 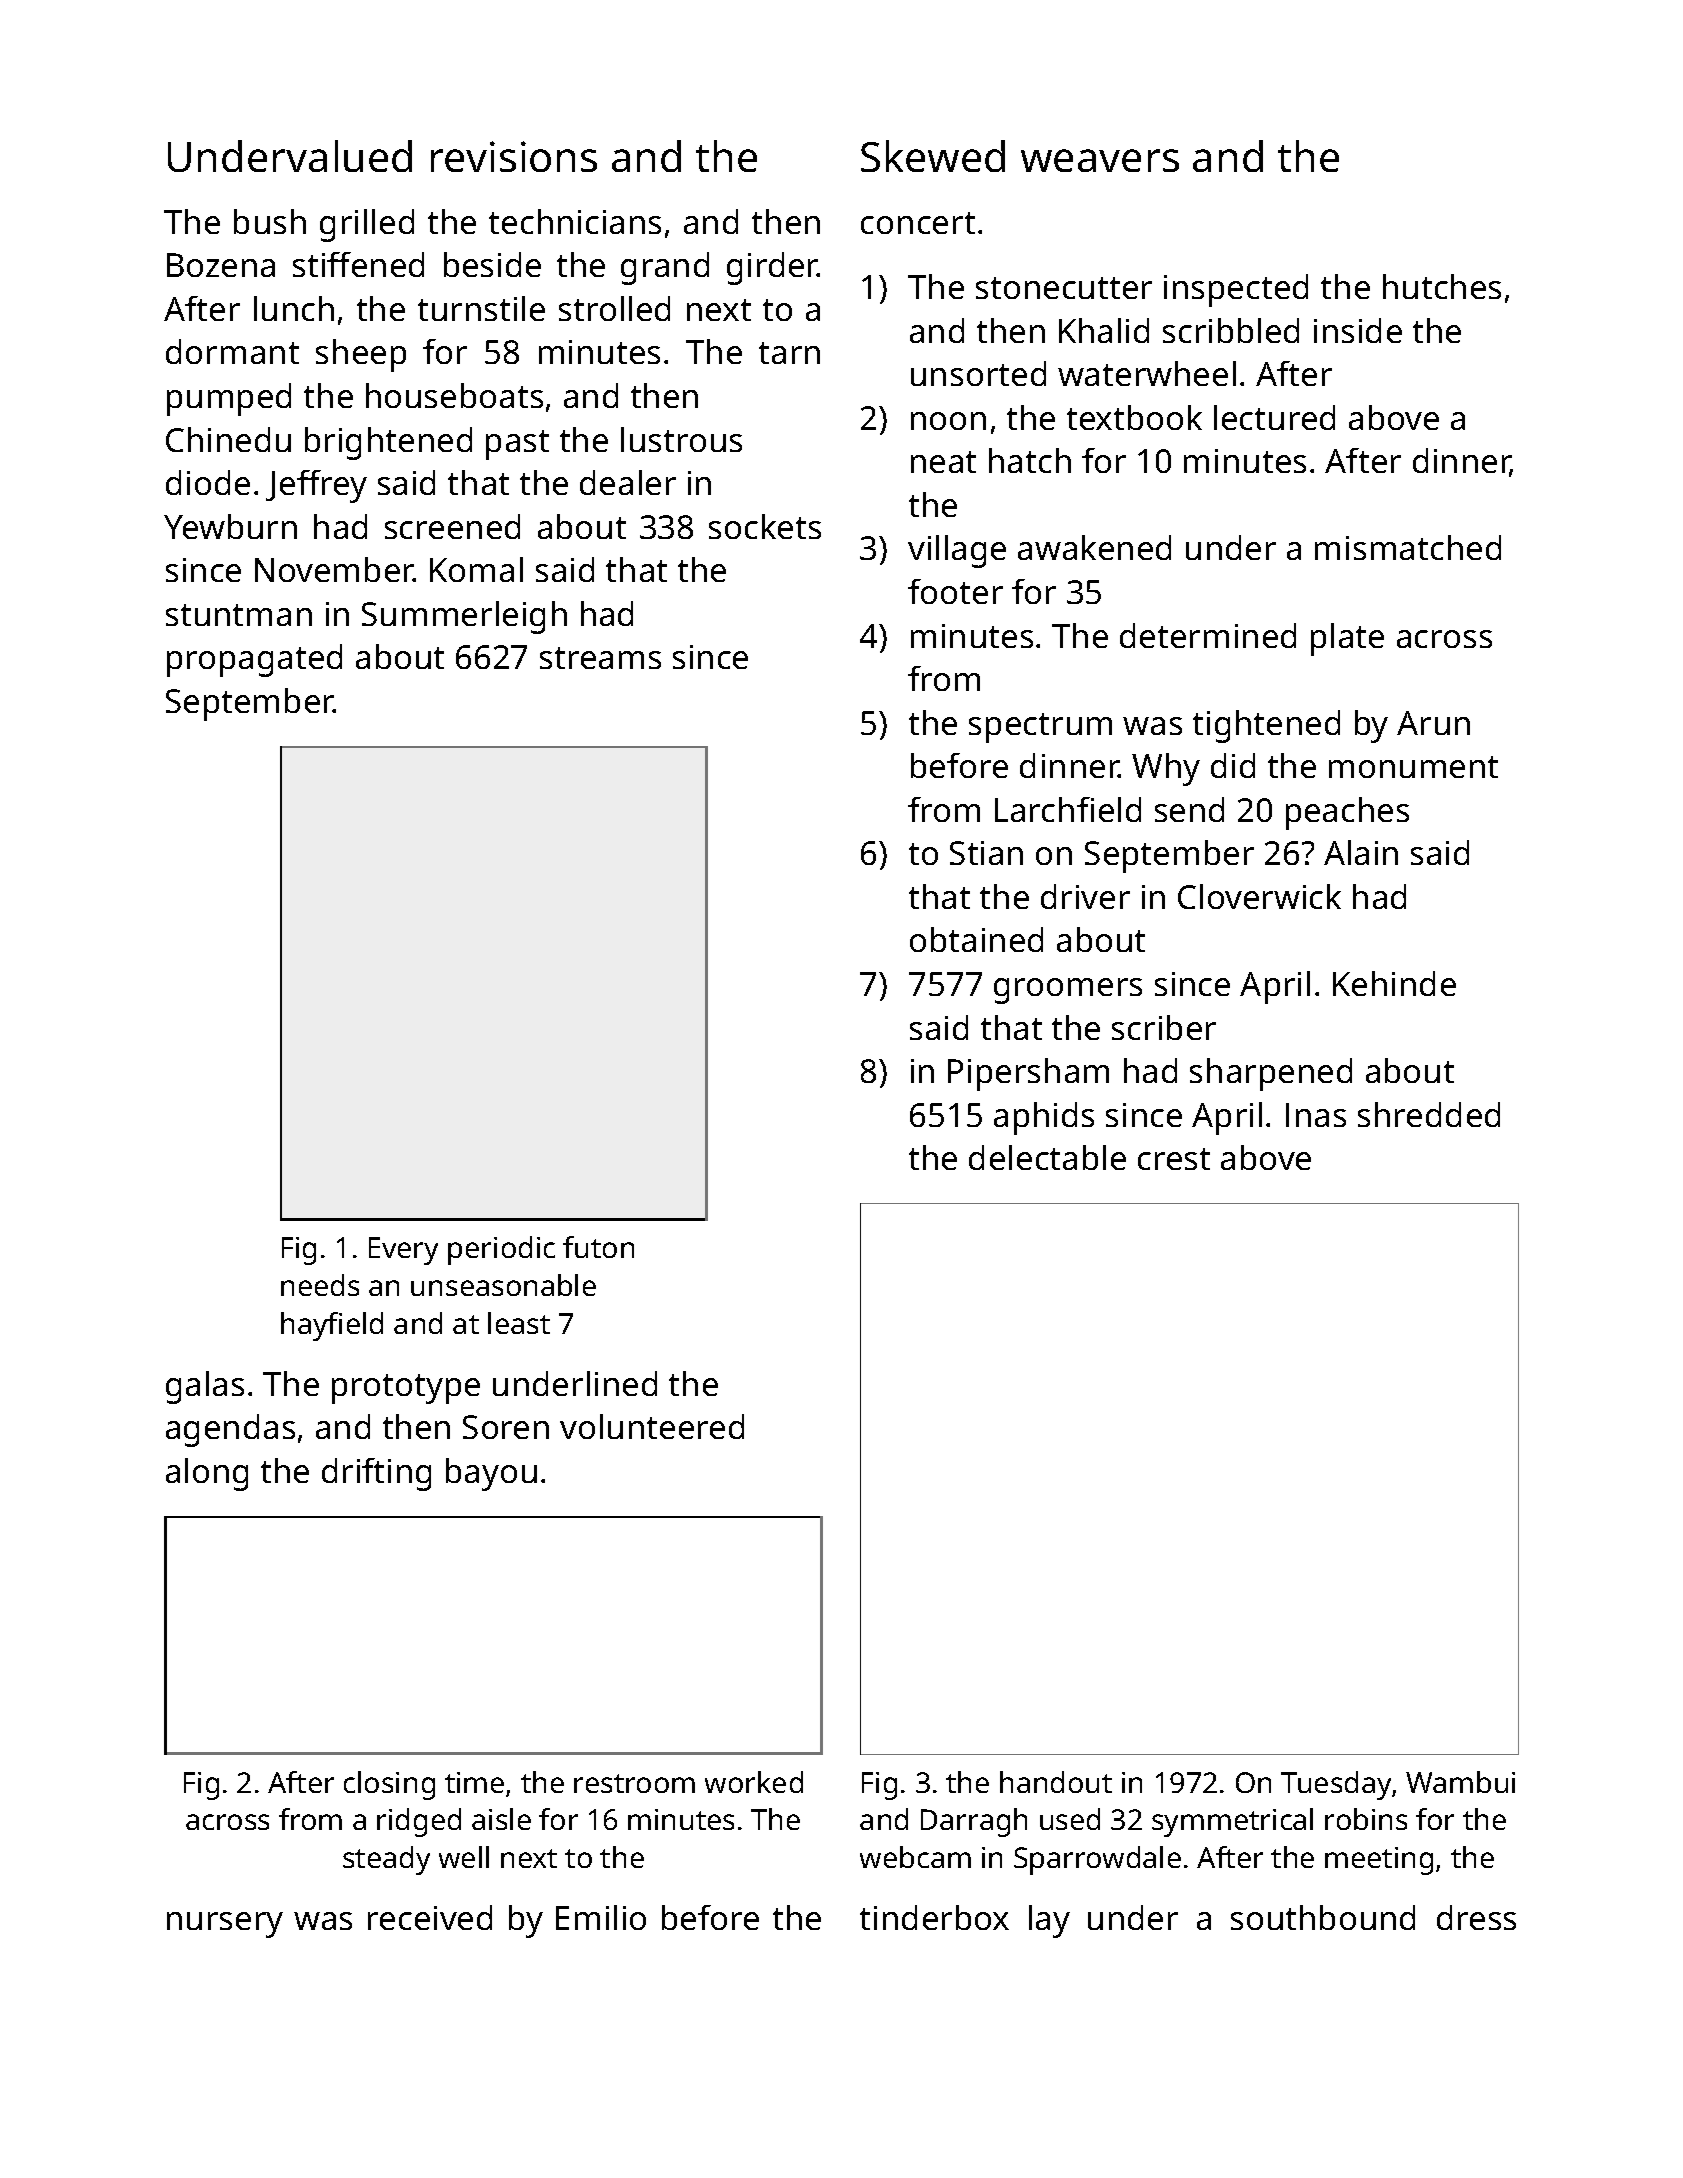 What do you see at coordinates (430, 1917) in the screenshot?
I see `received` at bounding box center [430, 1917].
